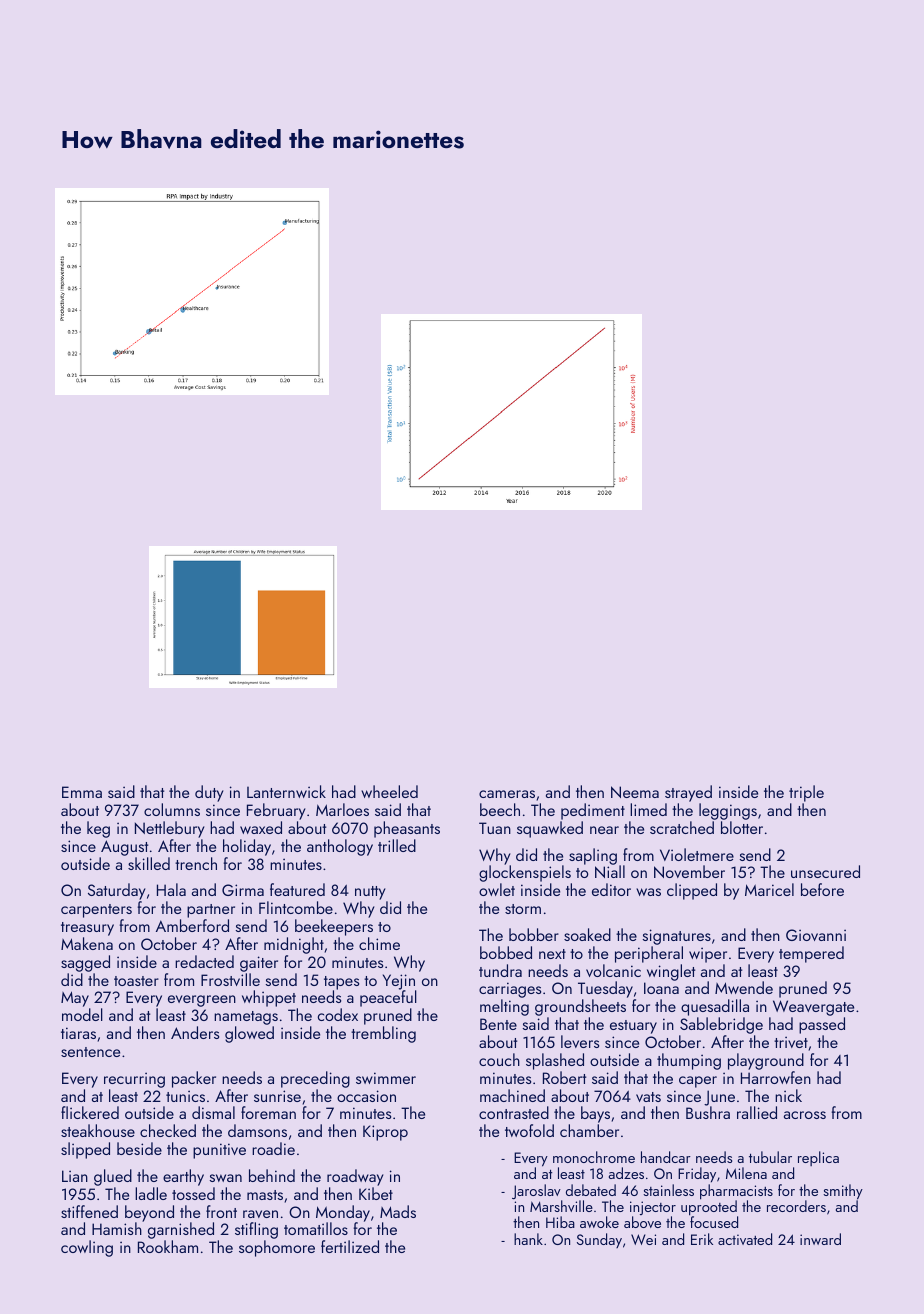  Describe the element at coordinates (591, 1190) in the screenshot. I see `debated` at that location.
